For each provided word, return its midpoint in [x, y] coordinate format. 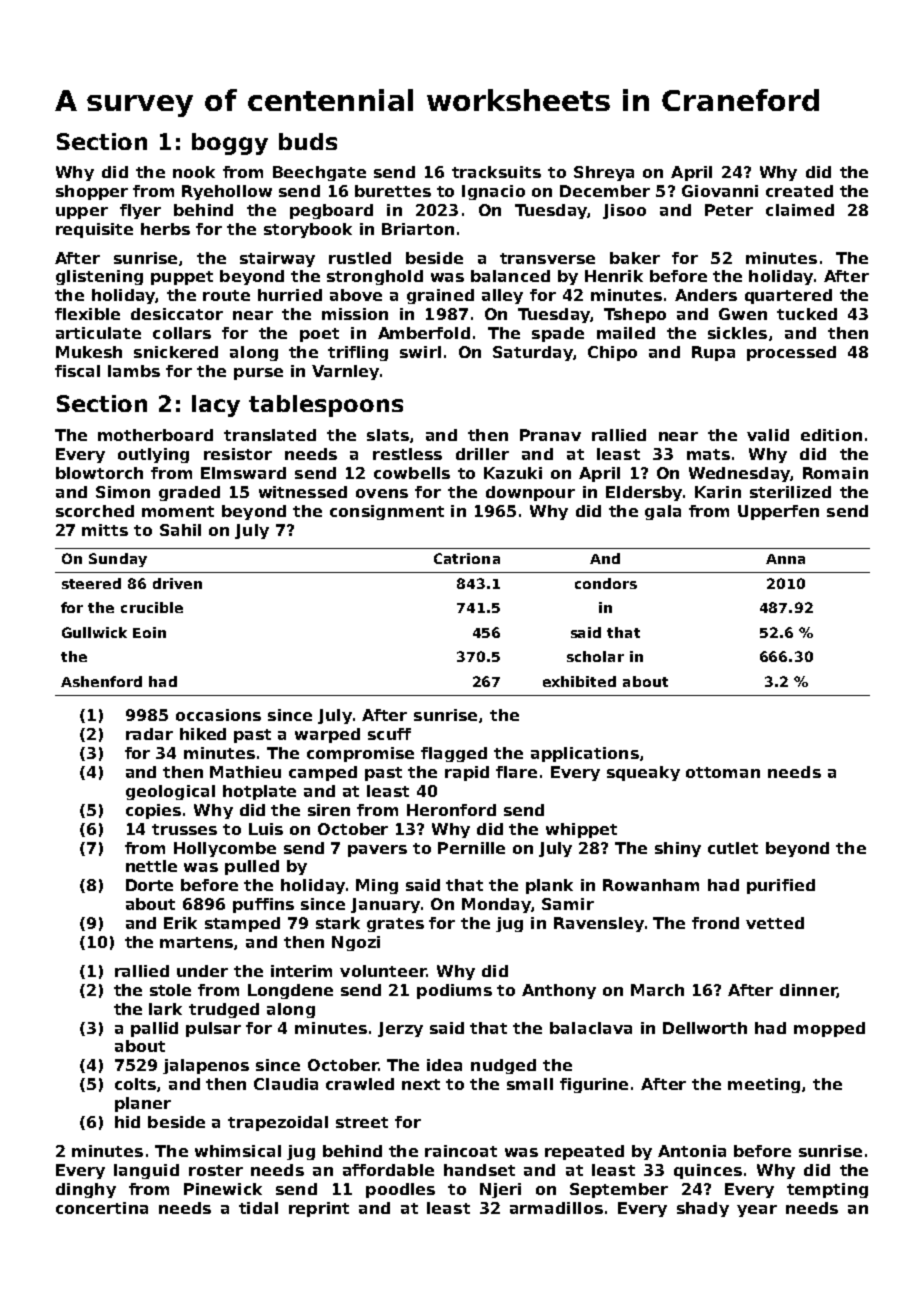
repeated [584, 1152]
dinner [808, 991]
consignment [387, 512]
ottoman [723, 772]
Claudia [286, 1084]
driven [177, 583]
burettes [393, 191]
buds [308, 141]
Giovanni [720, 191]
